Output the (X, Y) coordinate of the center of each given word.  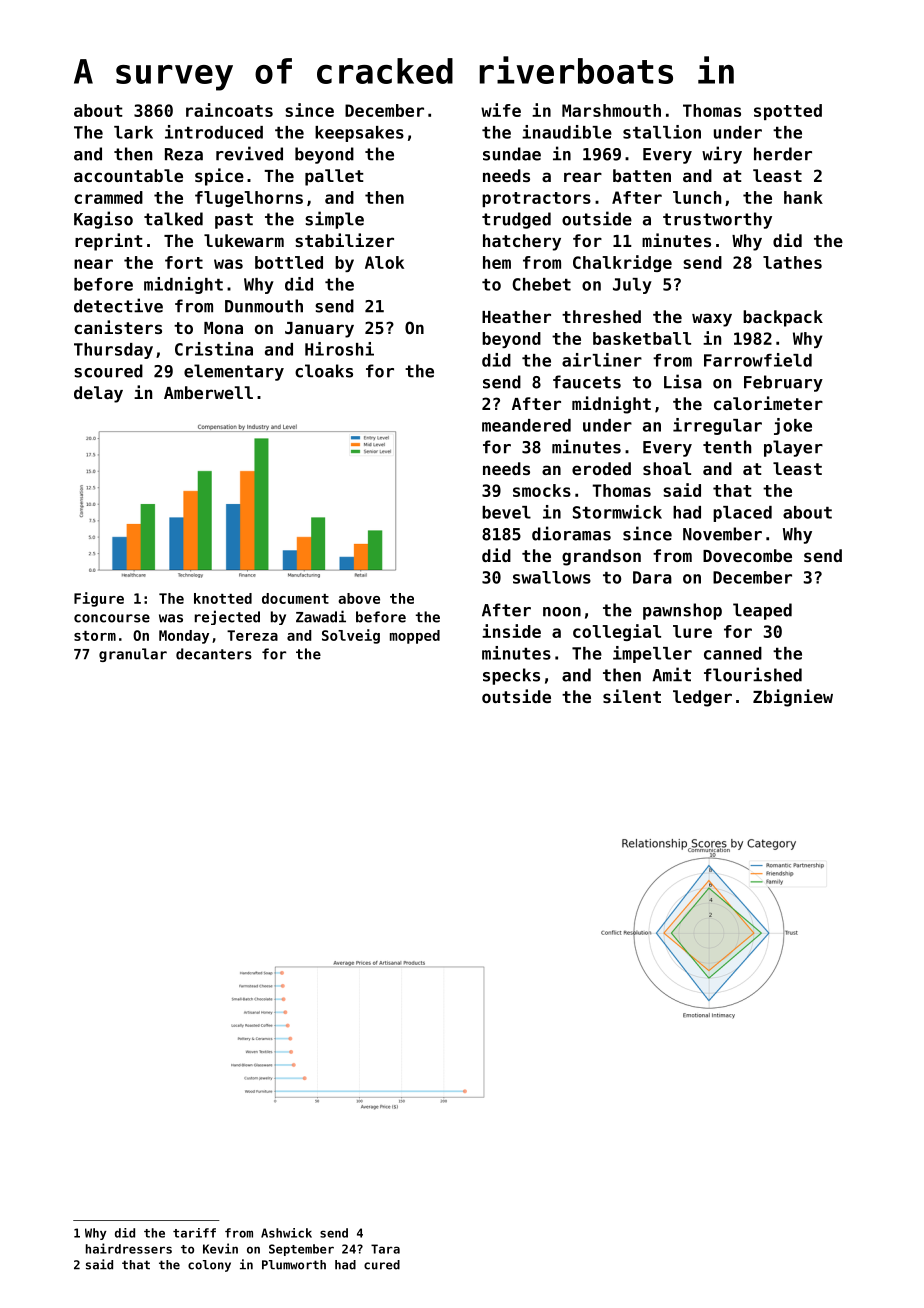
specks (511, 676)
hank (803, 197)
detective (118, 305)
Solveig (351, 636)
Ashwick (286, 1233)
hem (497, 262)
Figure (99, 599)
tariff (194, 1233)
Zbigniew (793, 698)
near (93, 264)
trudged (516, 220)
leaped (762, 611)
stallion (662, 132)
